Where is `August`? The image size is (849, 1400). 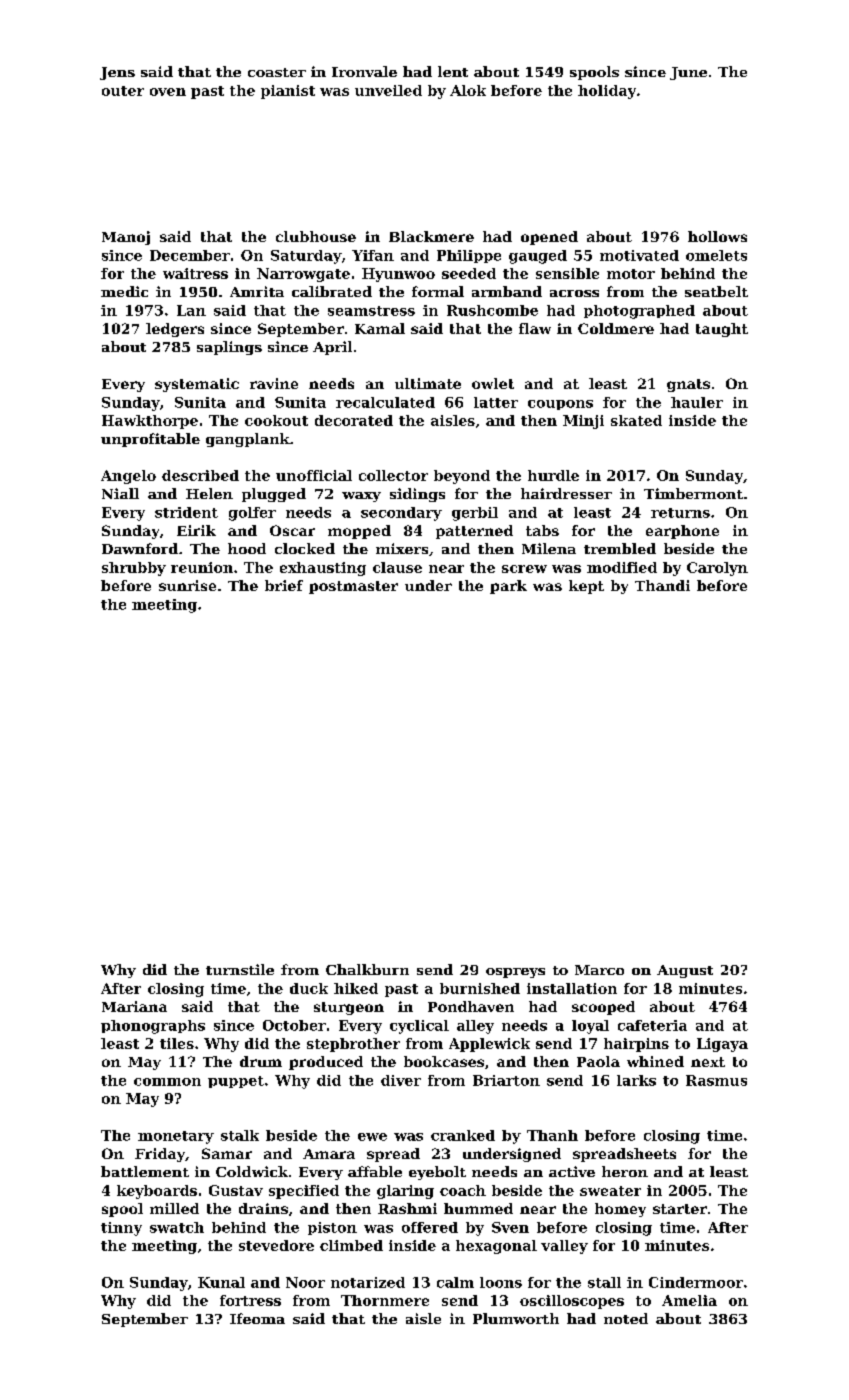 August is located at coordinates (685, 971).
